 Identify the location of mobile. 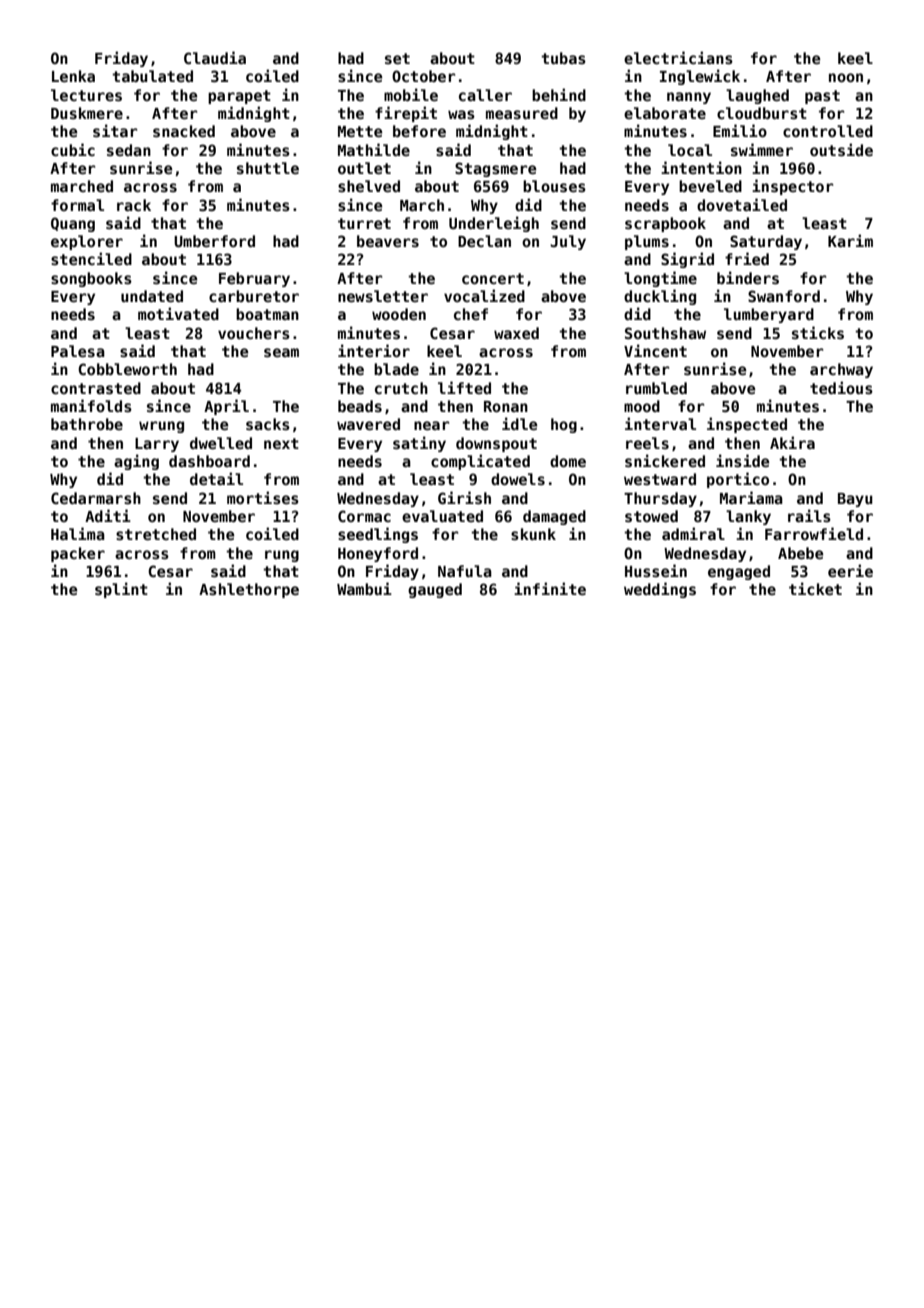
(411, 94).
